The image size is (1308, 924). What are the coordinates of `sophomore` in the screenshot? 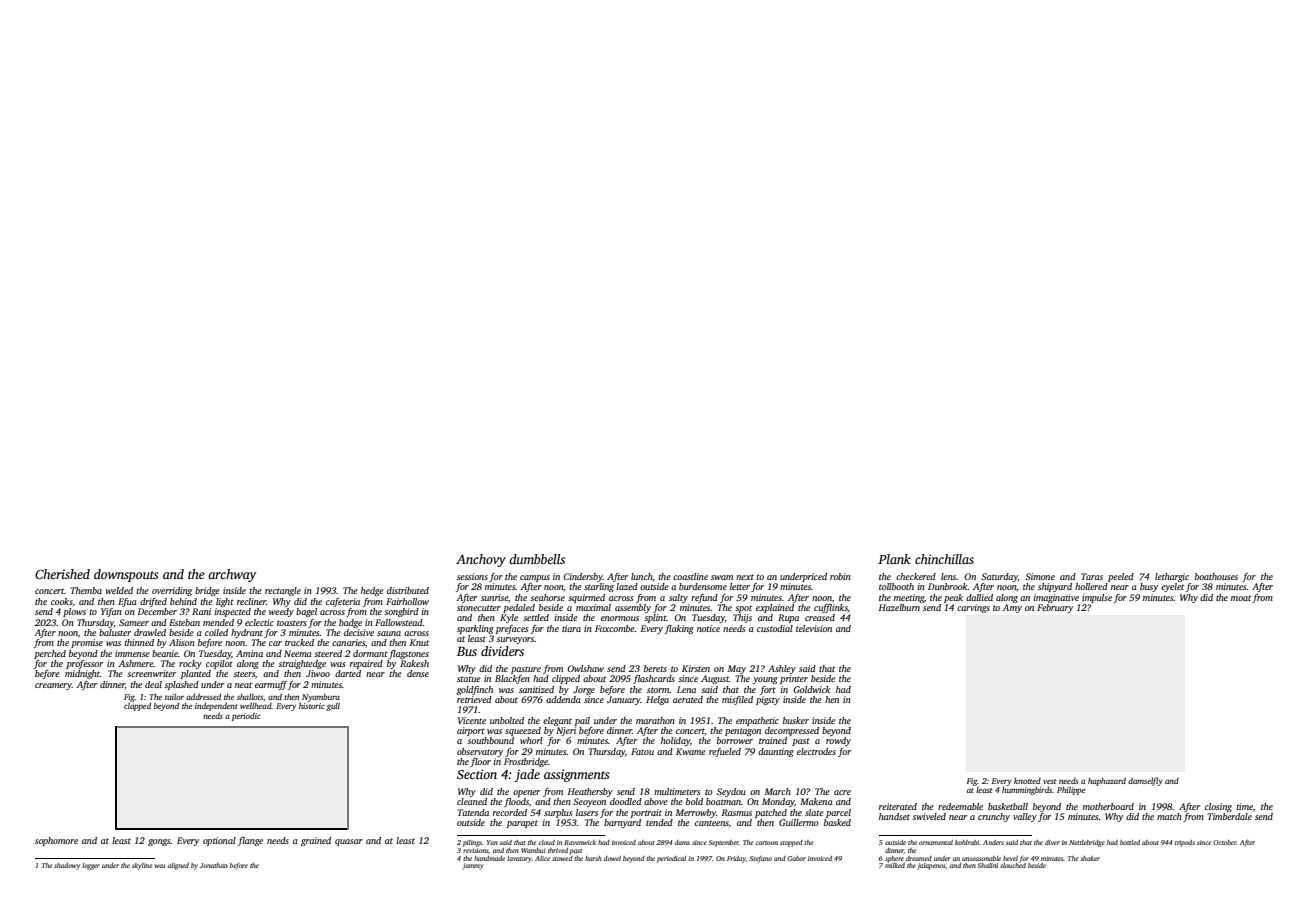 It's located at (56, 841).
